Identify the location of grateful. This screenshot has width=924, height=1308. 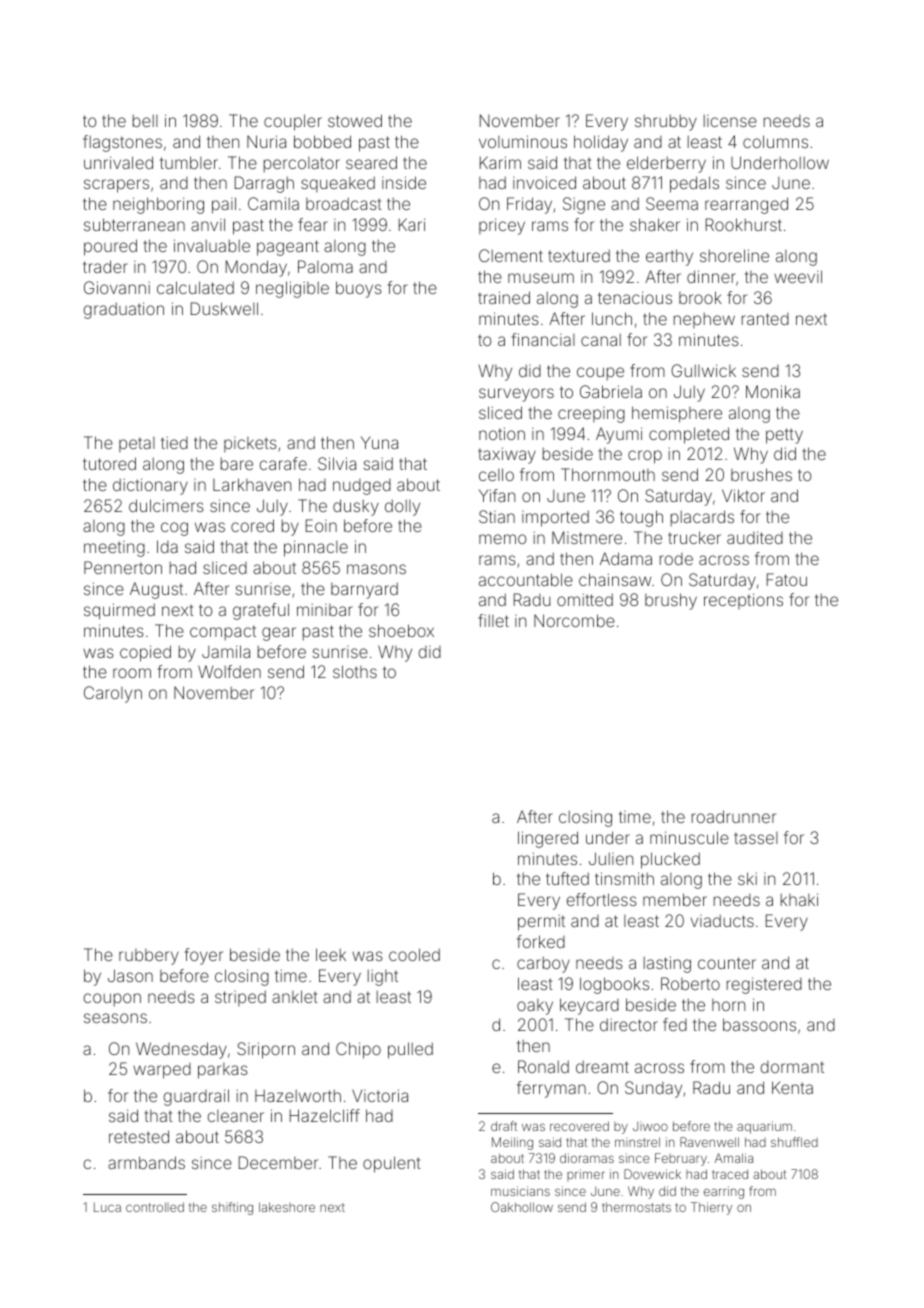
(261, 611).
